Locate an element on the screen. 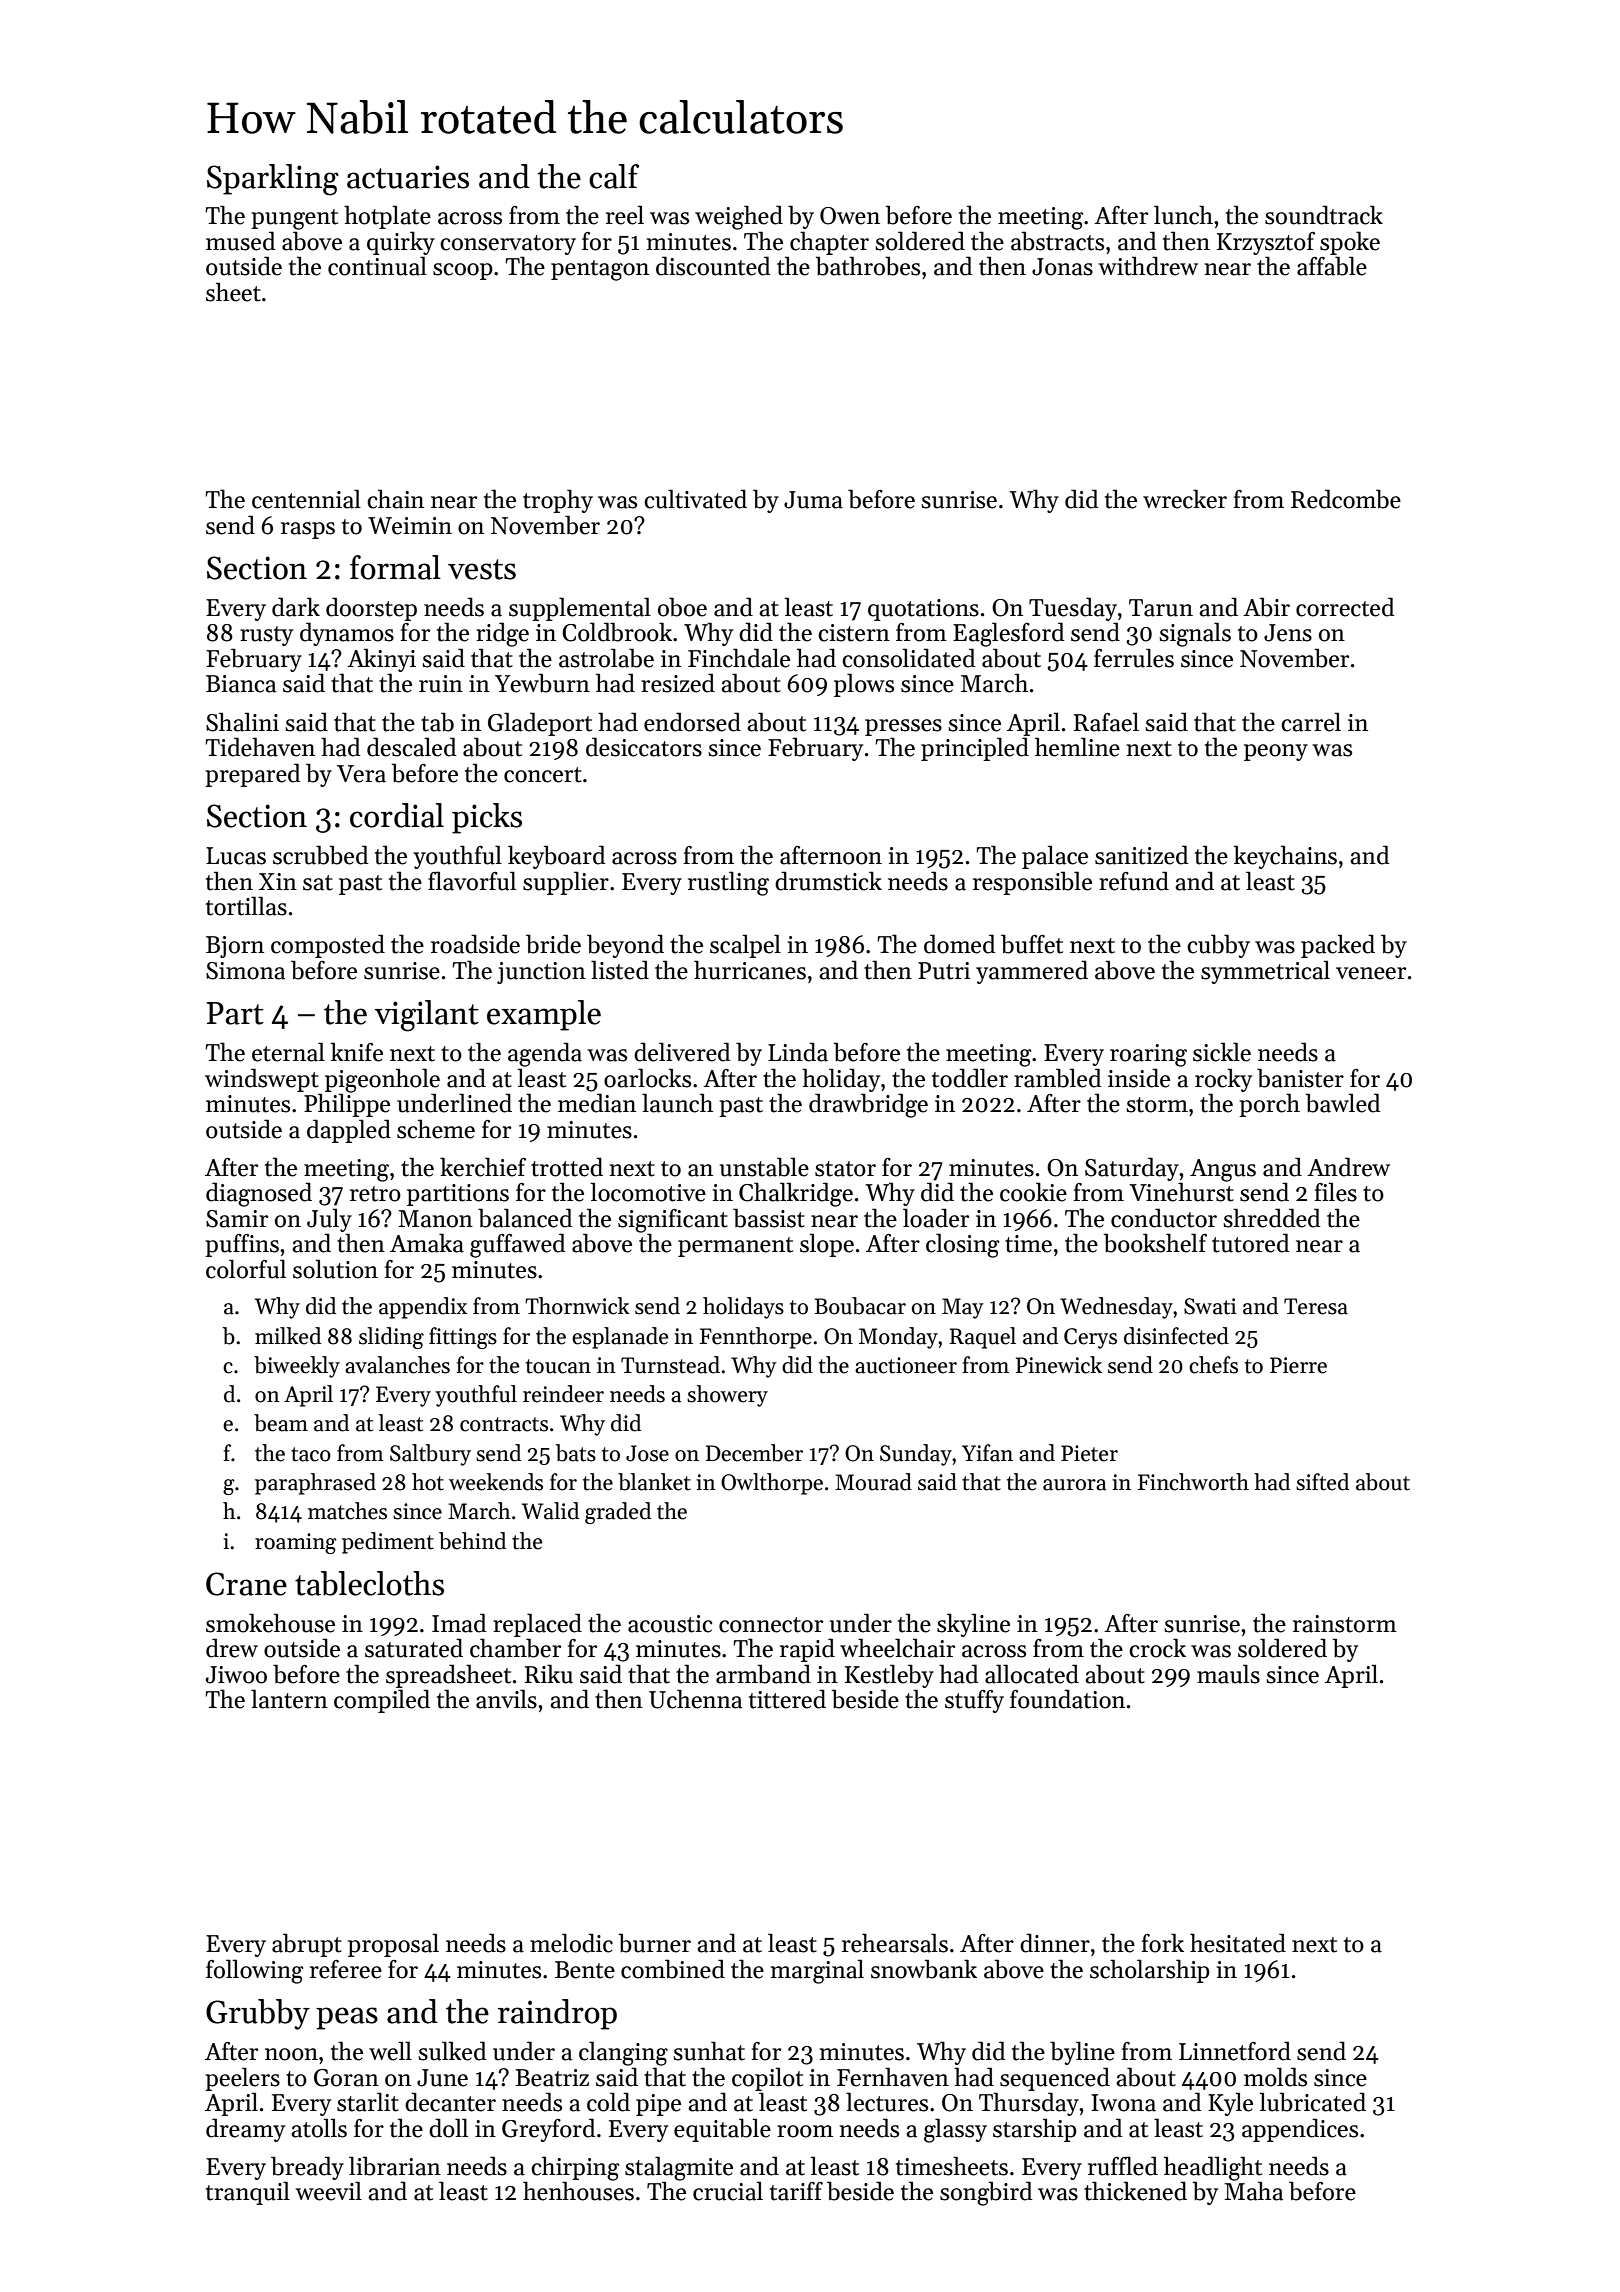 The width and height of the screenshot is (1620, 2292). roadside is located at coordinates (475, 944).
